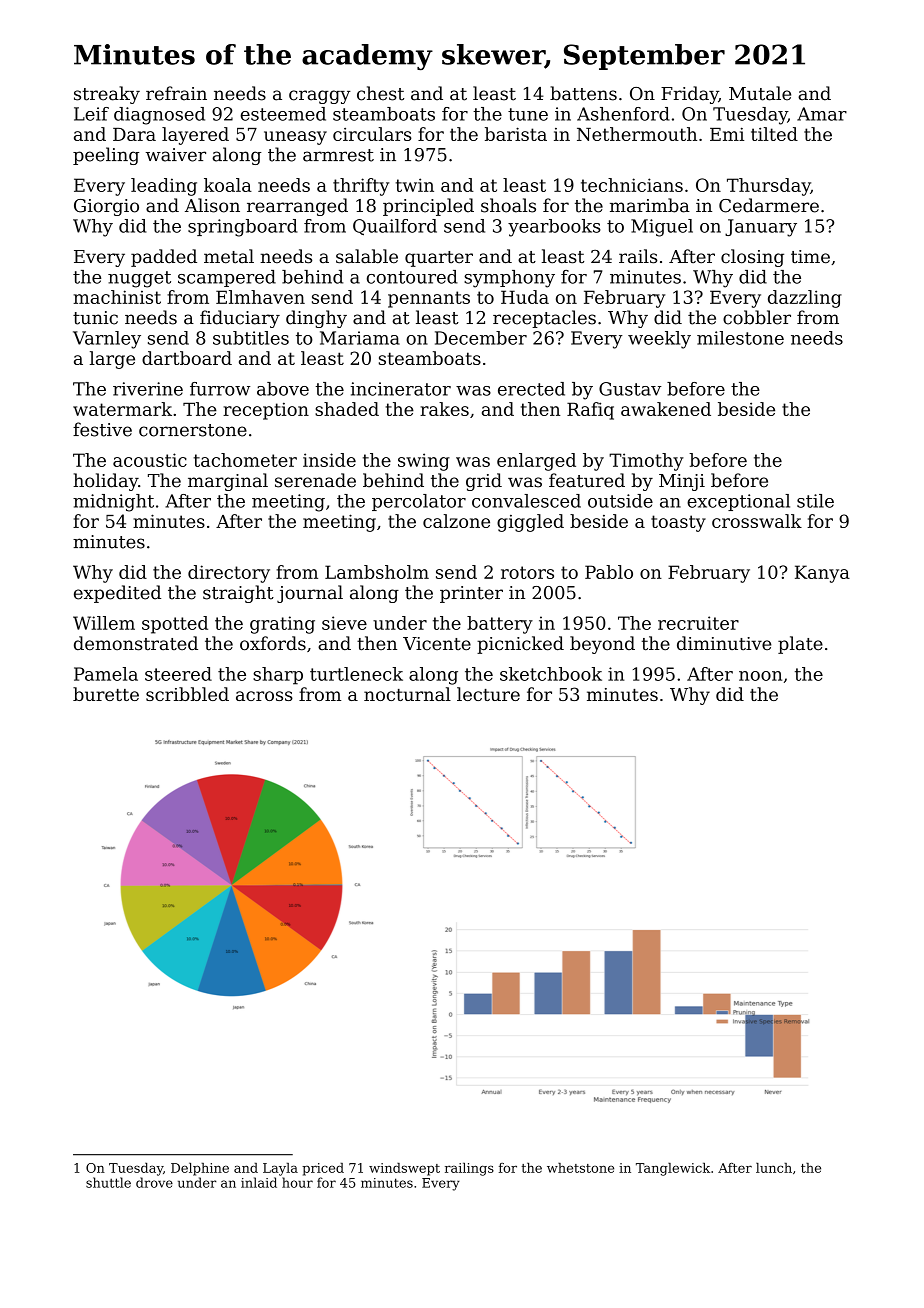  I want to click on closing, so click(752, 258).
